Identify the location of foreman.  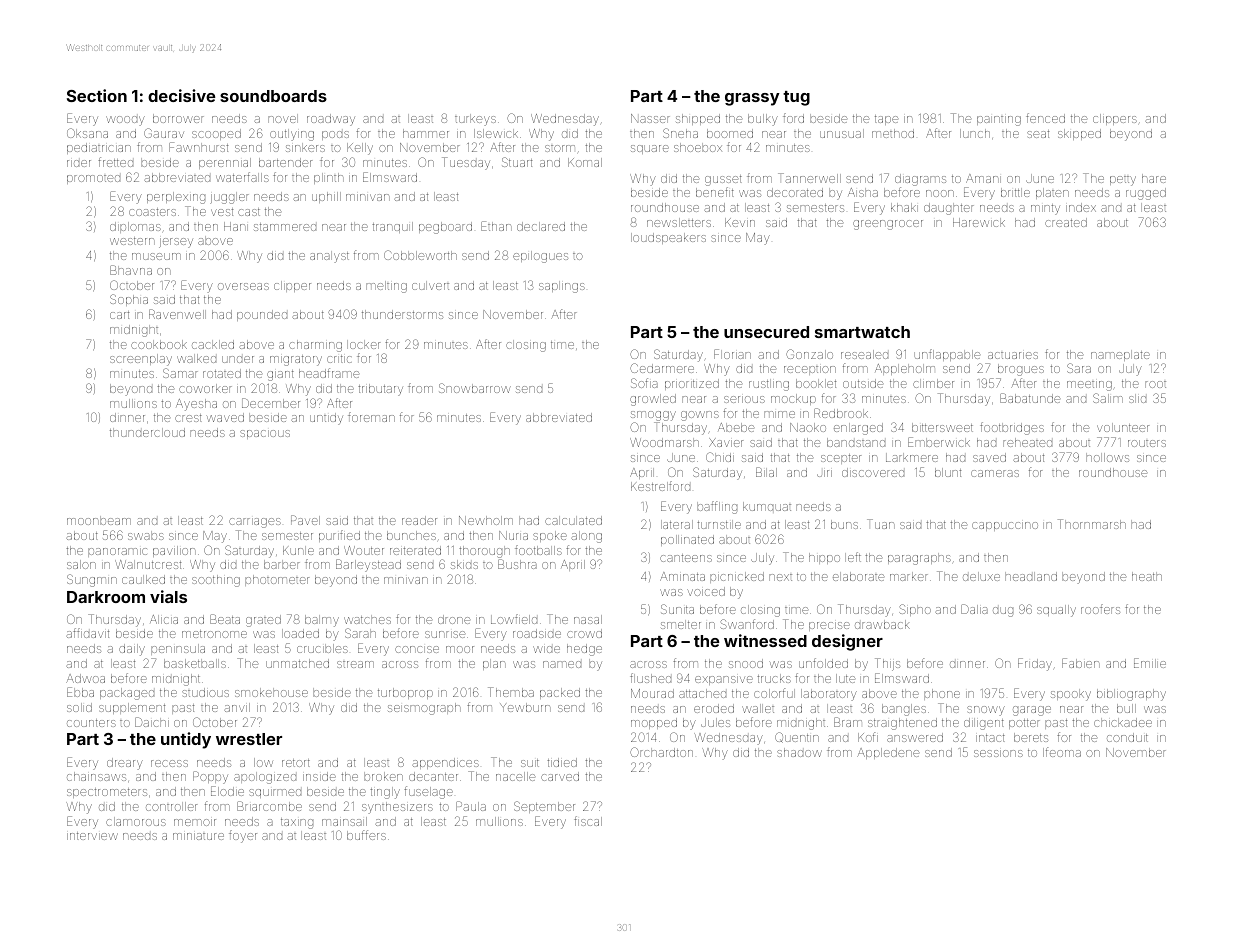
(371, 417).
